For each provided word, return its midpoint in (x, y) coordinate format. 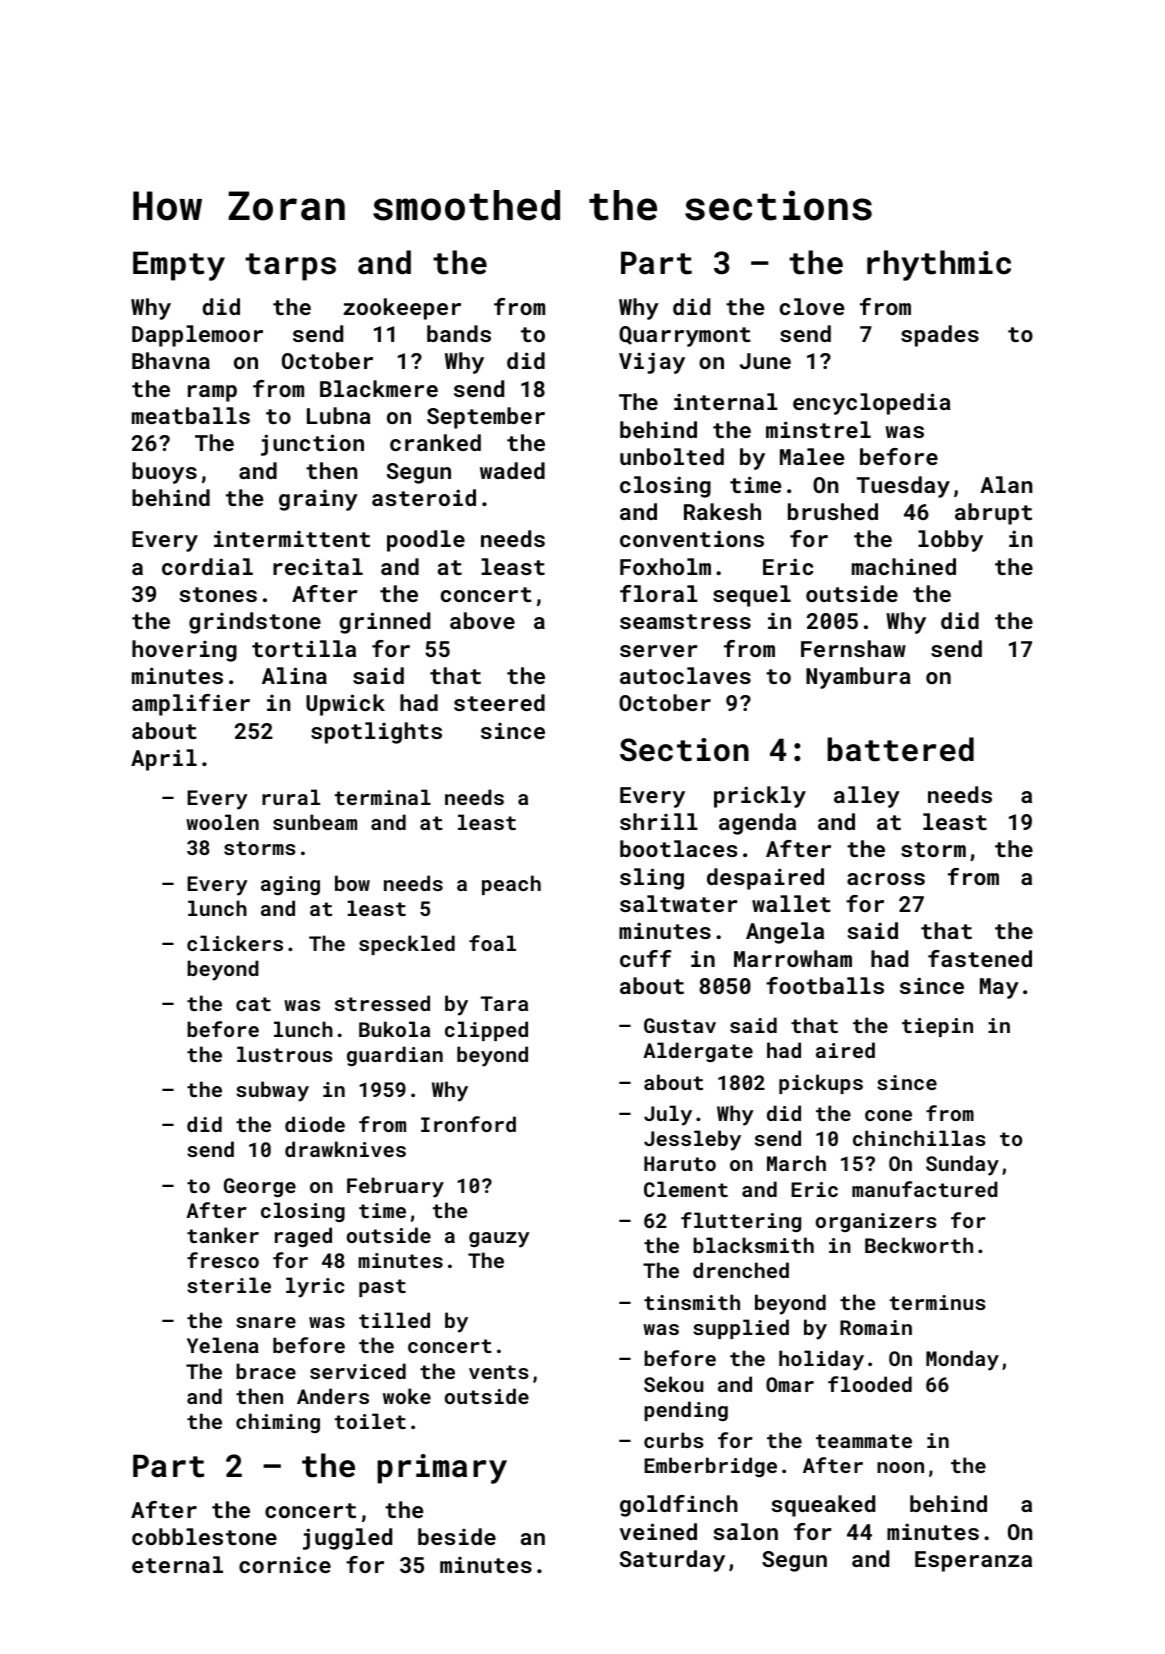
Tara (504, 1003)
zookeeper (402, 309)
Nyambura (858, 678)
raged (303, 1237)
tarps (290, 267)
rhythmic (939, 265)
